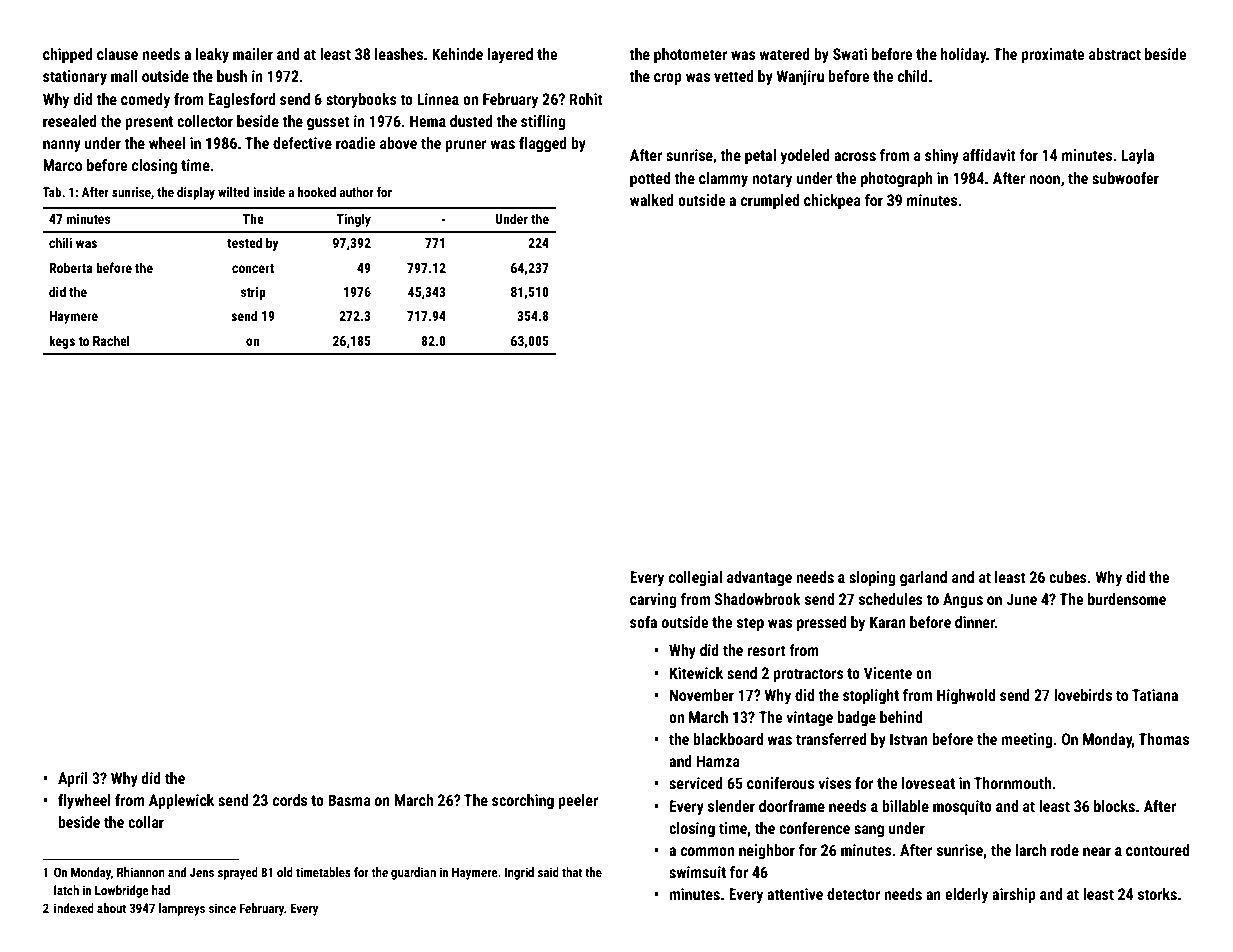 Image resolution: width=1233 pixels, height=952 pixels. I want to click on blocks, so click(1114, 806).
